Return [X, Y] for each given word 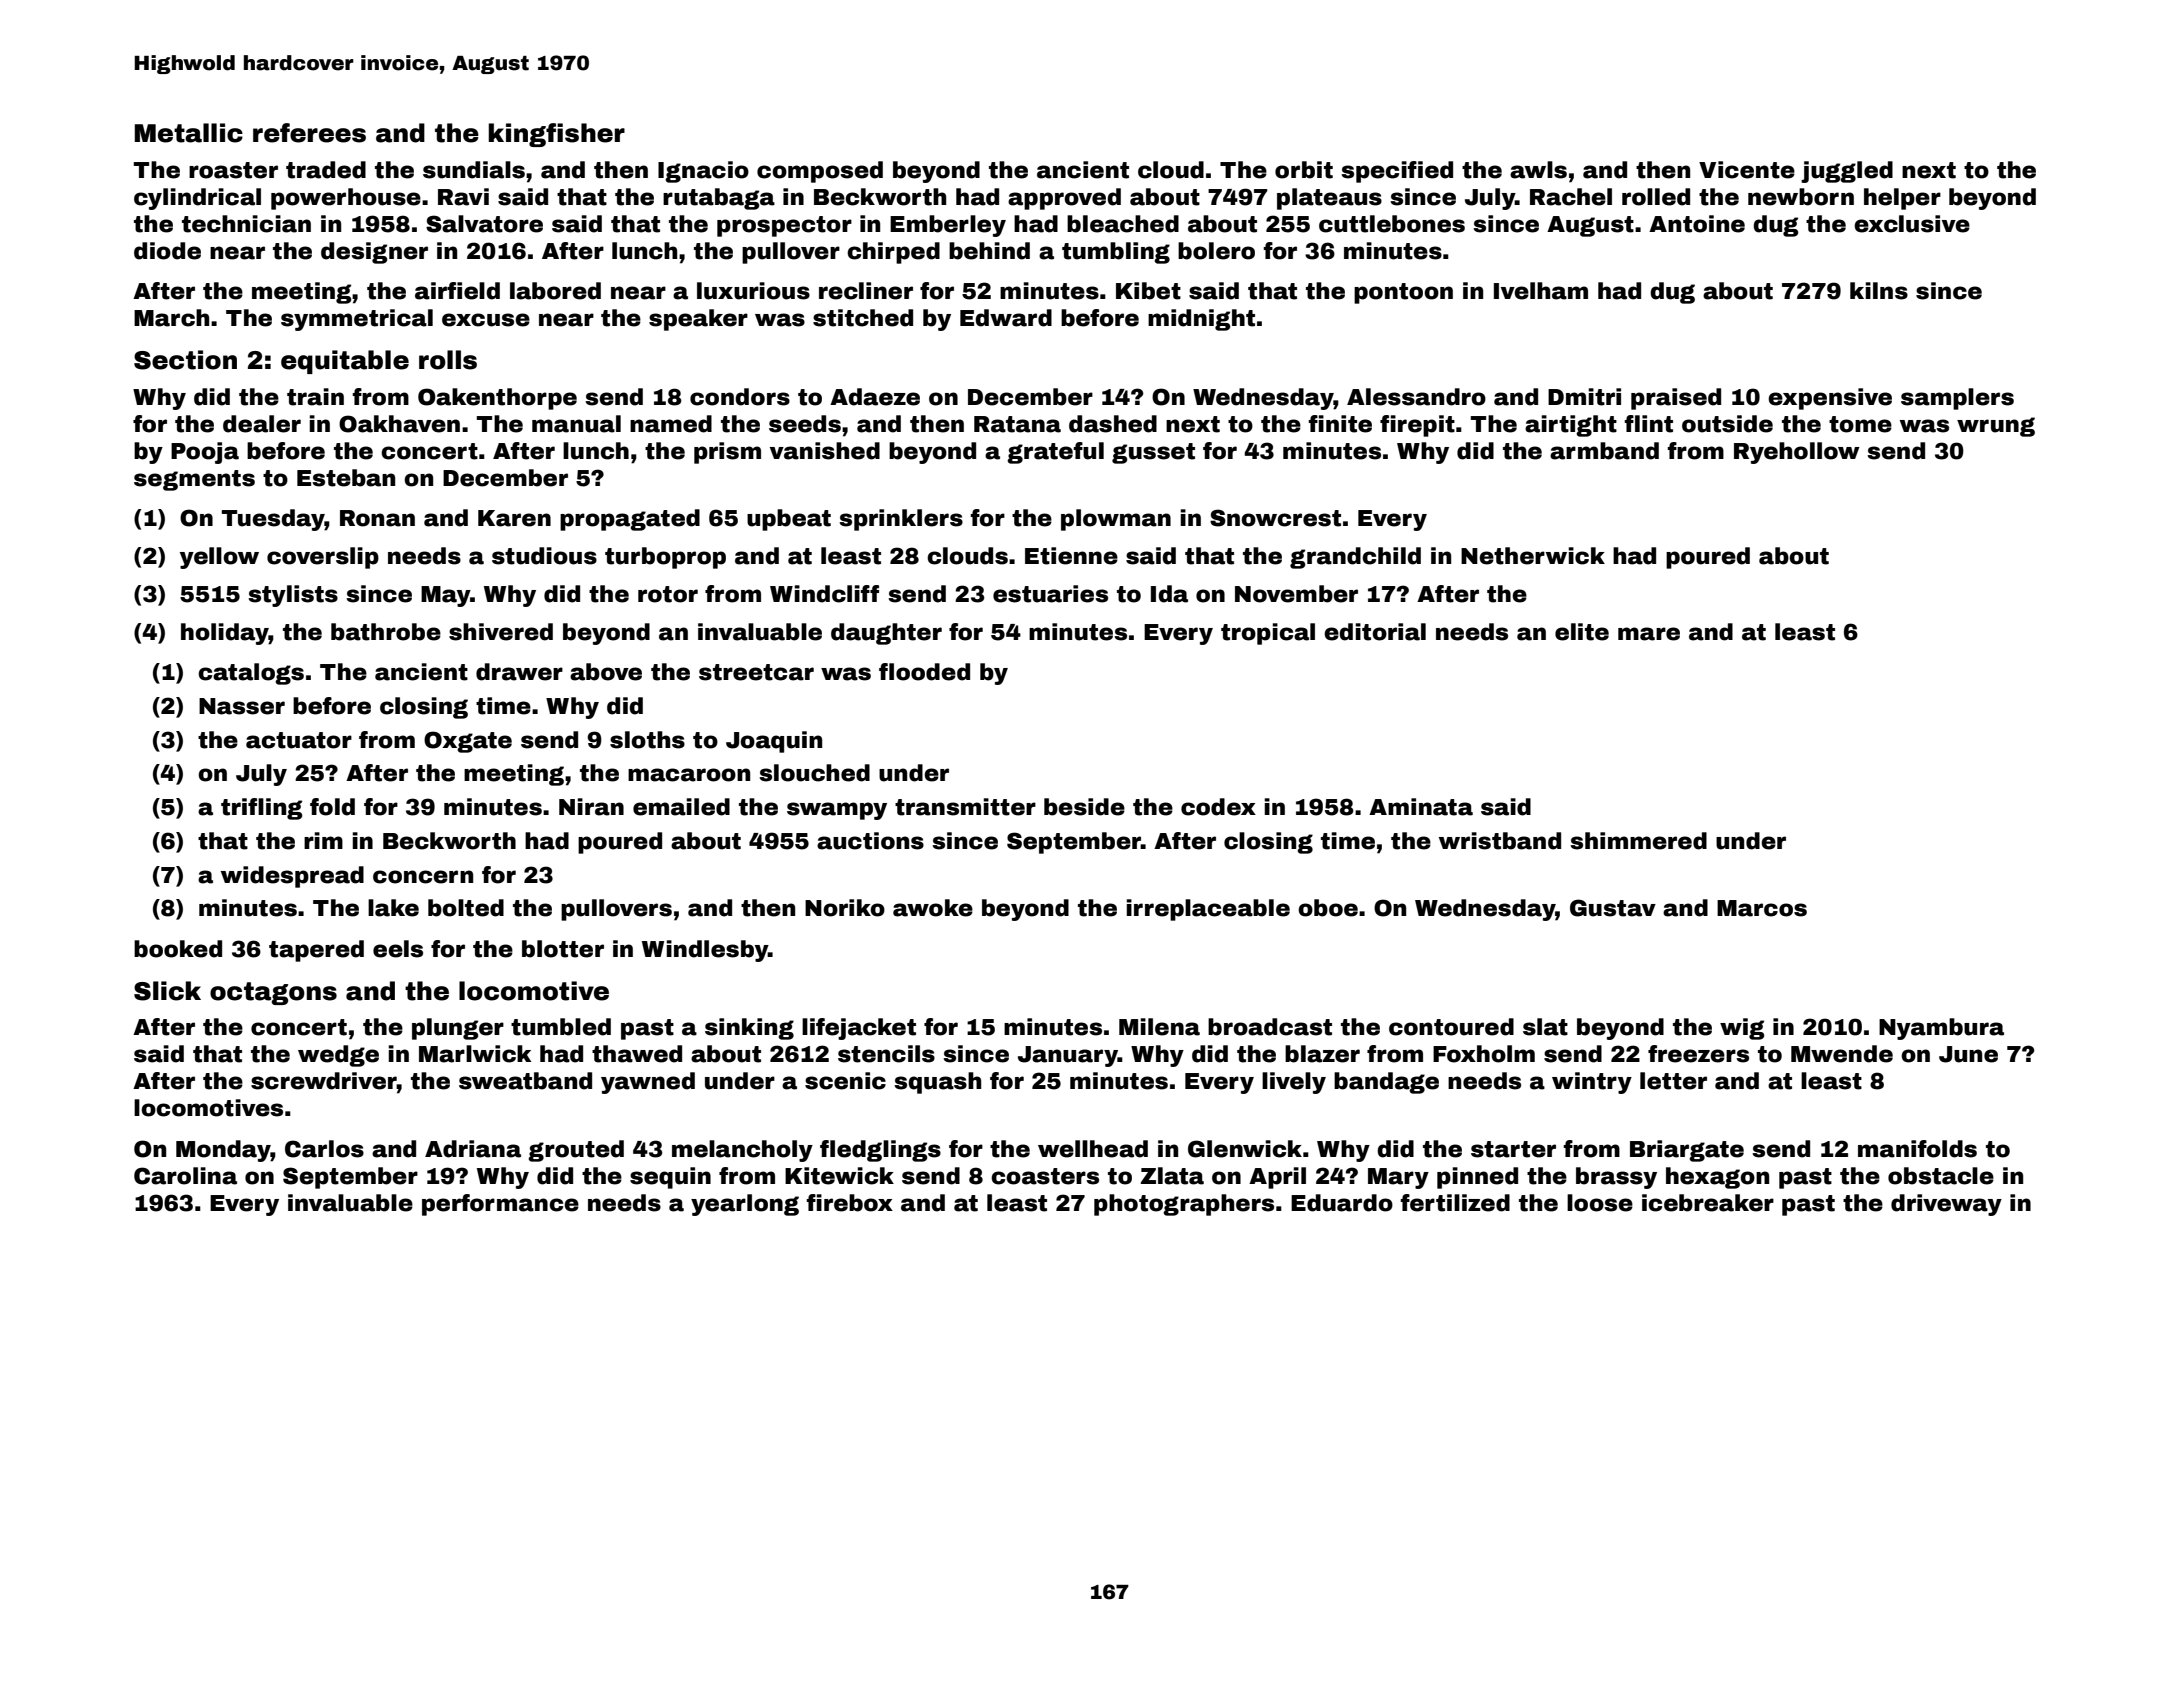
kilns [1879, 291]
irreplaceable [1208, 910]
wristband [1500, 841]
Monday [223, 1151]
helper [1902, 199]
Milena [1159, 1027]
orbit [1304, 170]
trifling [262, 809]
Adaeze [875, 397]
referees [309, 133]
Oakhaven [399, 424]
